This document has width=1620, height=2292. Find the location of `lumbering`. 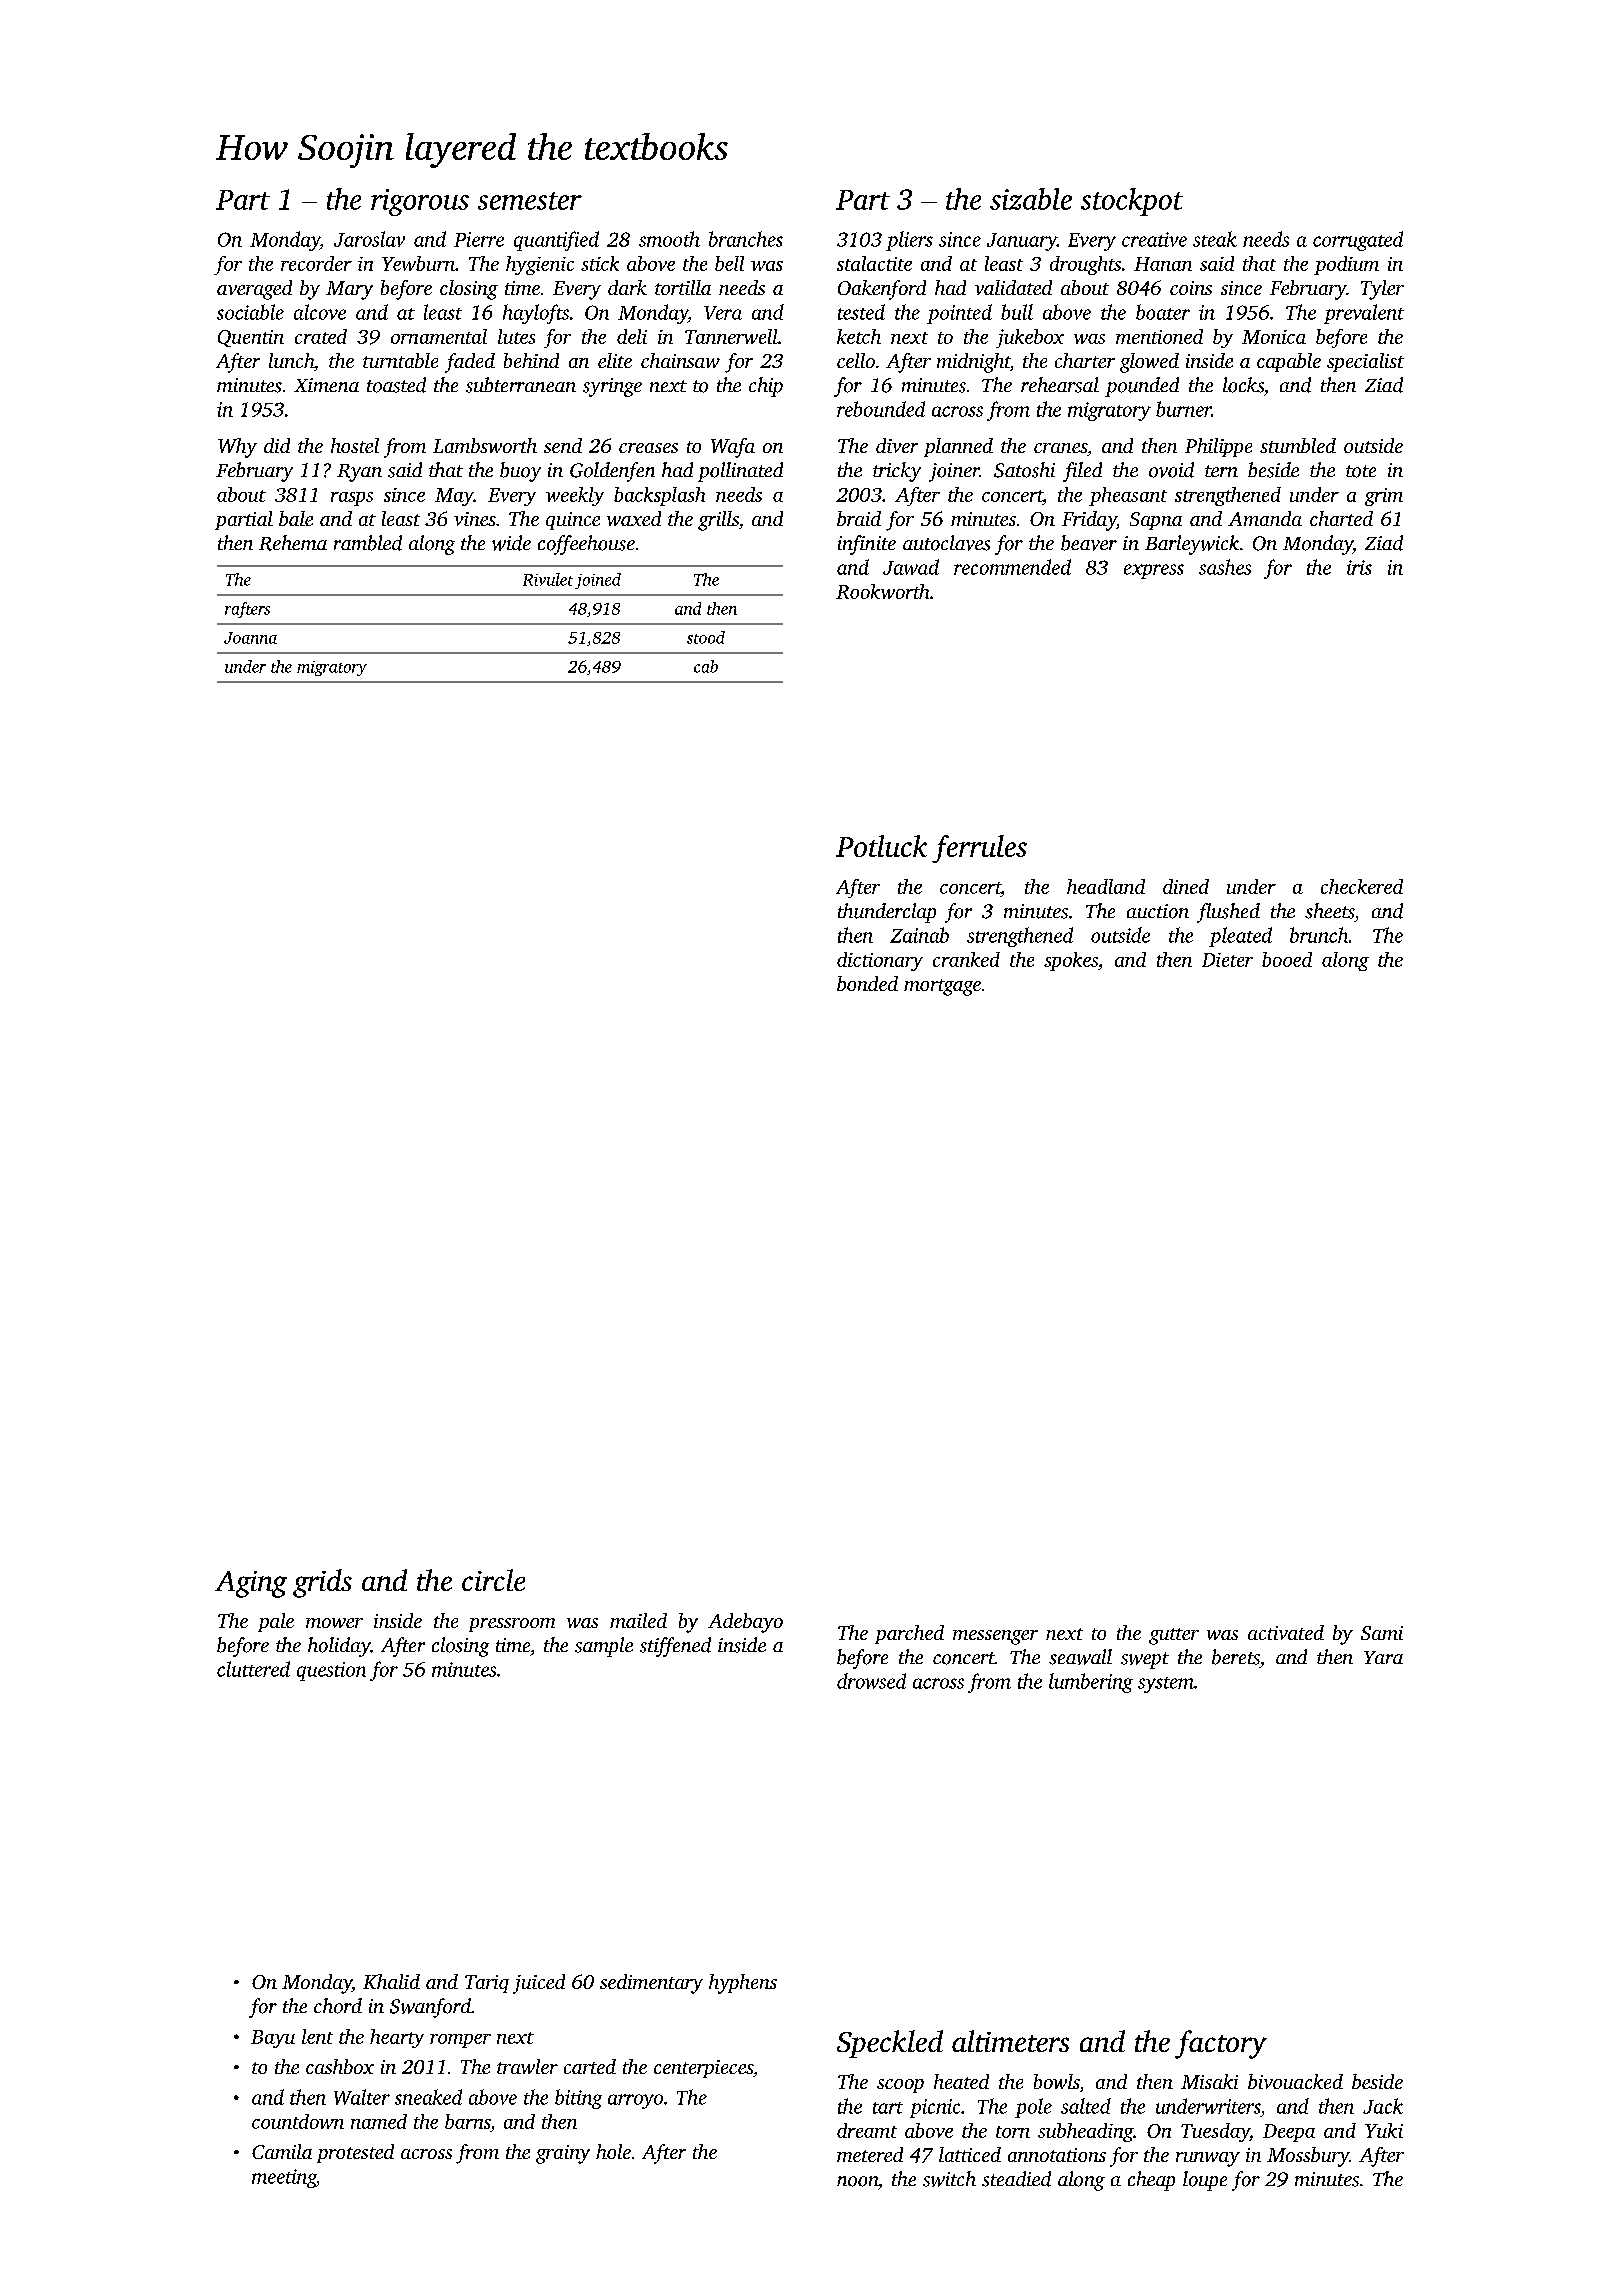

lumbering is located at coordinates (1091, 1683).
